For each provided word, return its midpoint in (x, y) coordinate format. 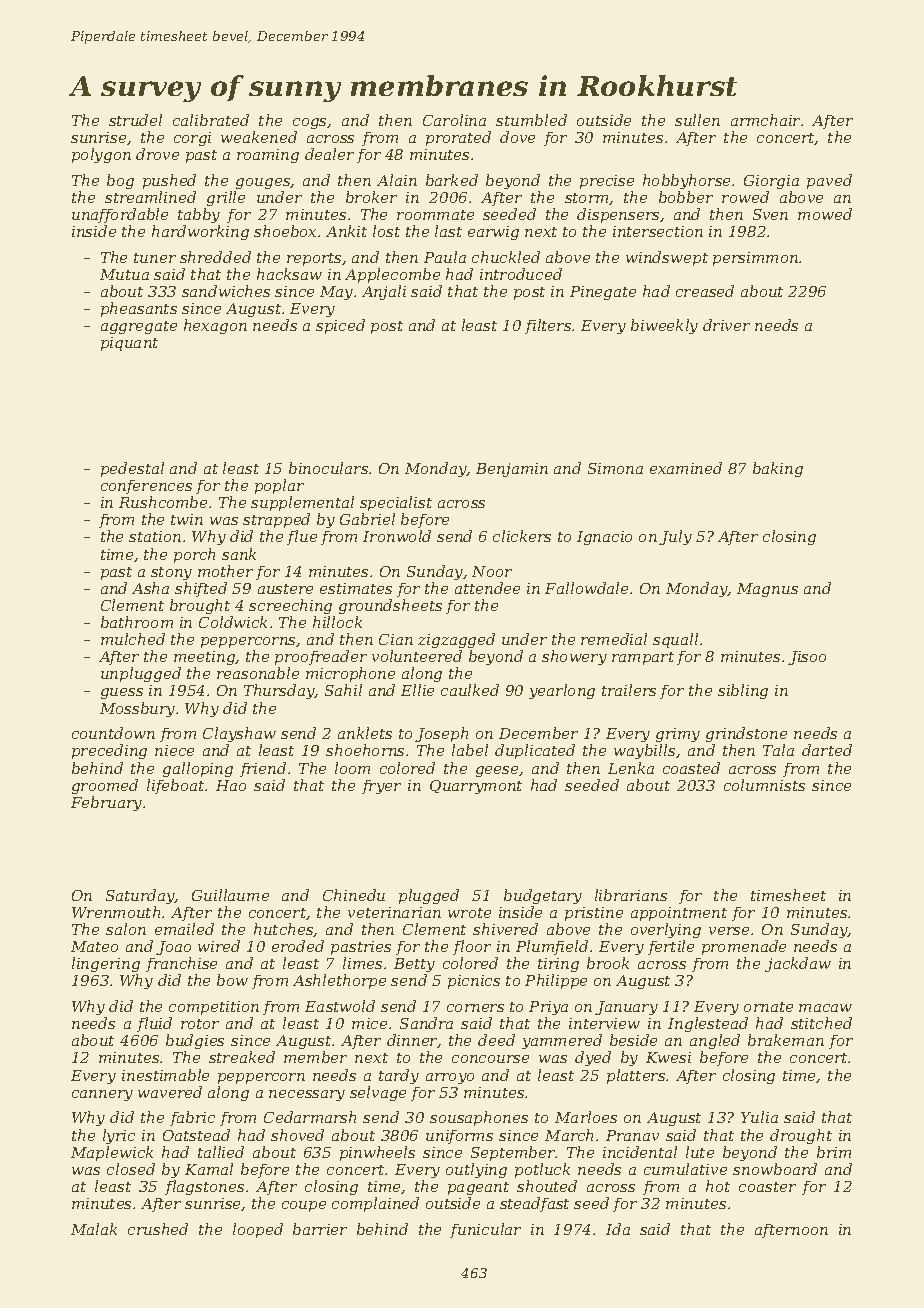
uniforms (459, 1137)
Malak (94, 1229)
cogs (310, 123)
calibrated (211, 120)
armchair (765, 120)
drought (801, 1136)
